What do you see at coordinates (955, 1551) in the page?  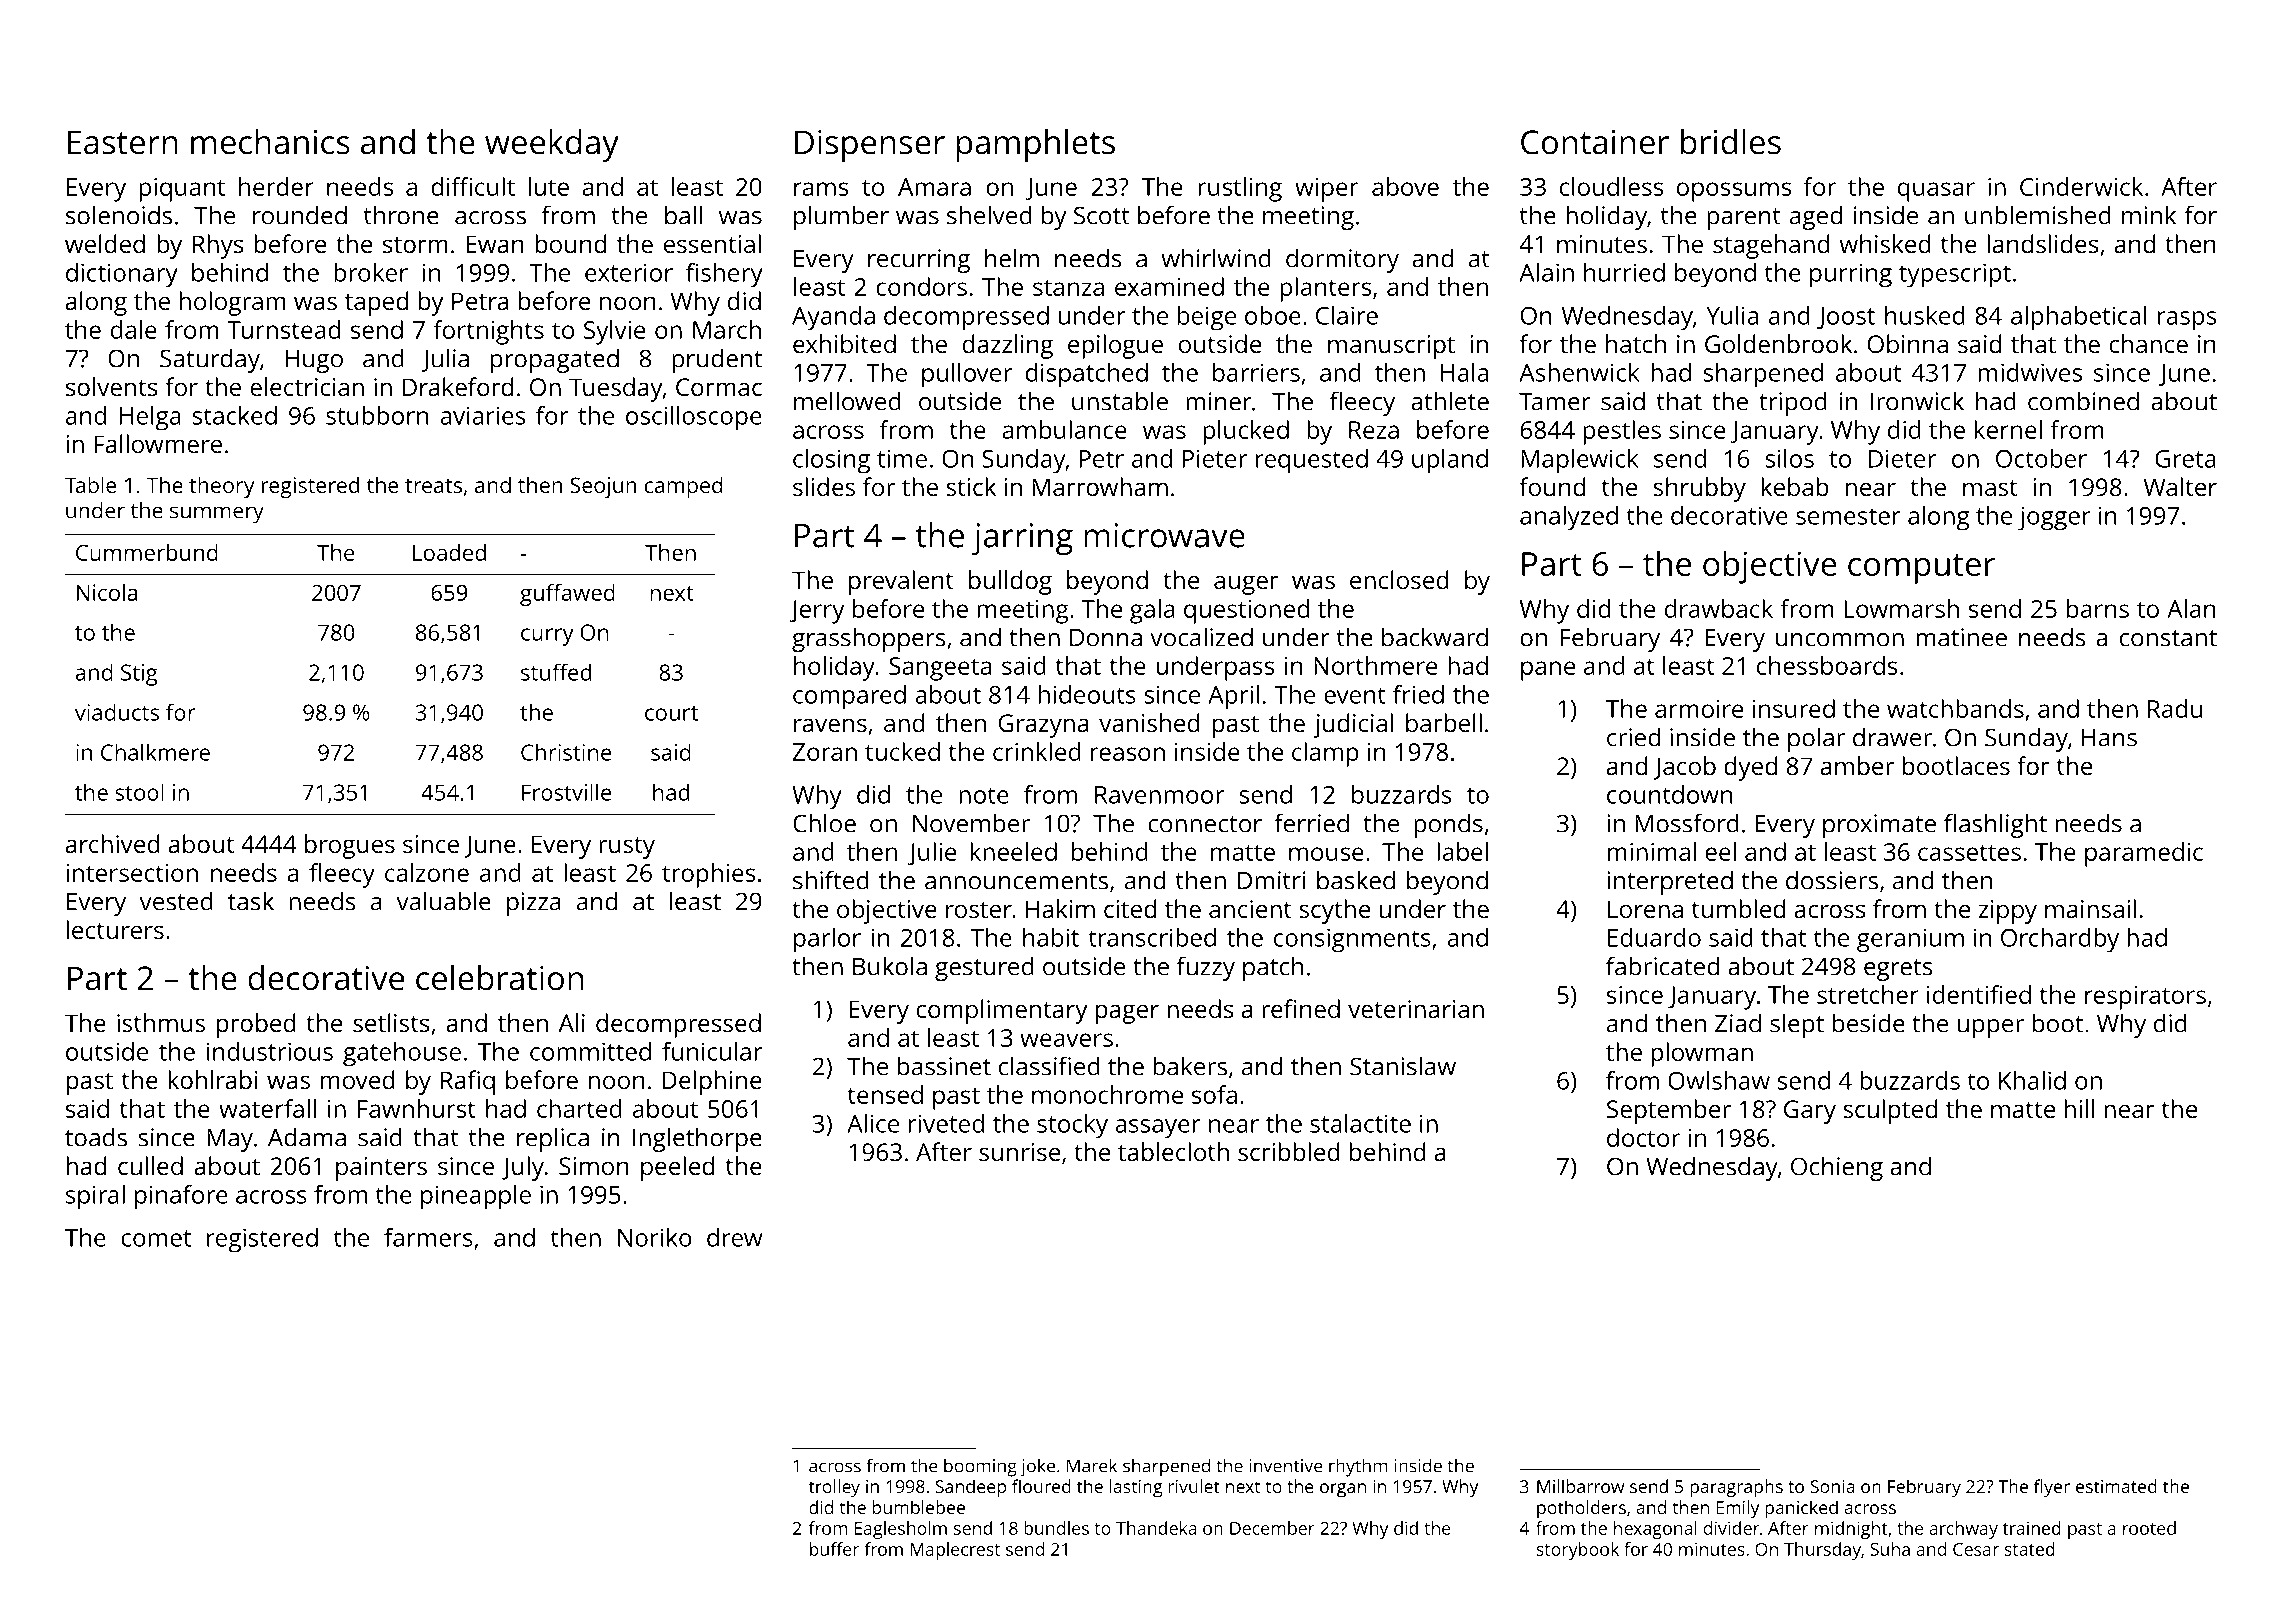 I see `Maplecrest` at bounding box center [955, 1551].
